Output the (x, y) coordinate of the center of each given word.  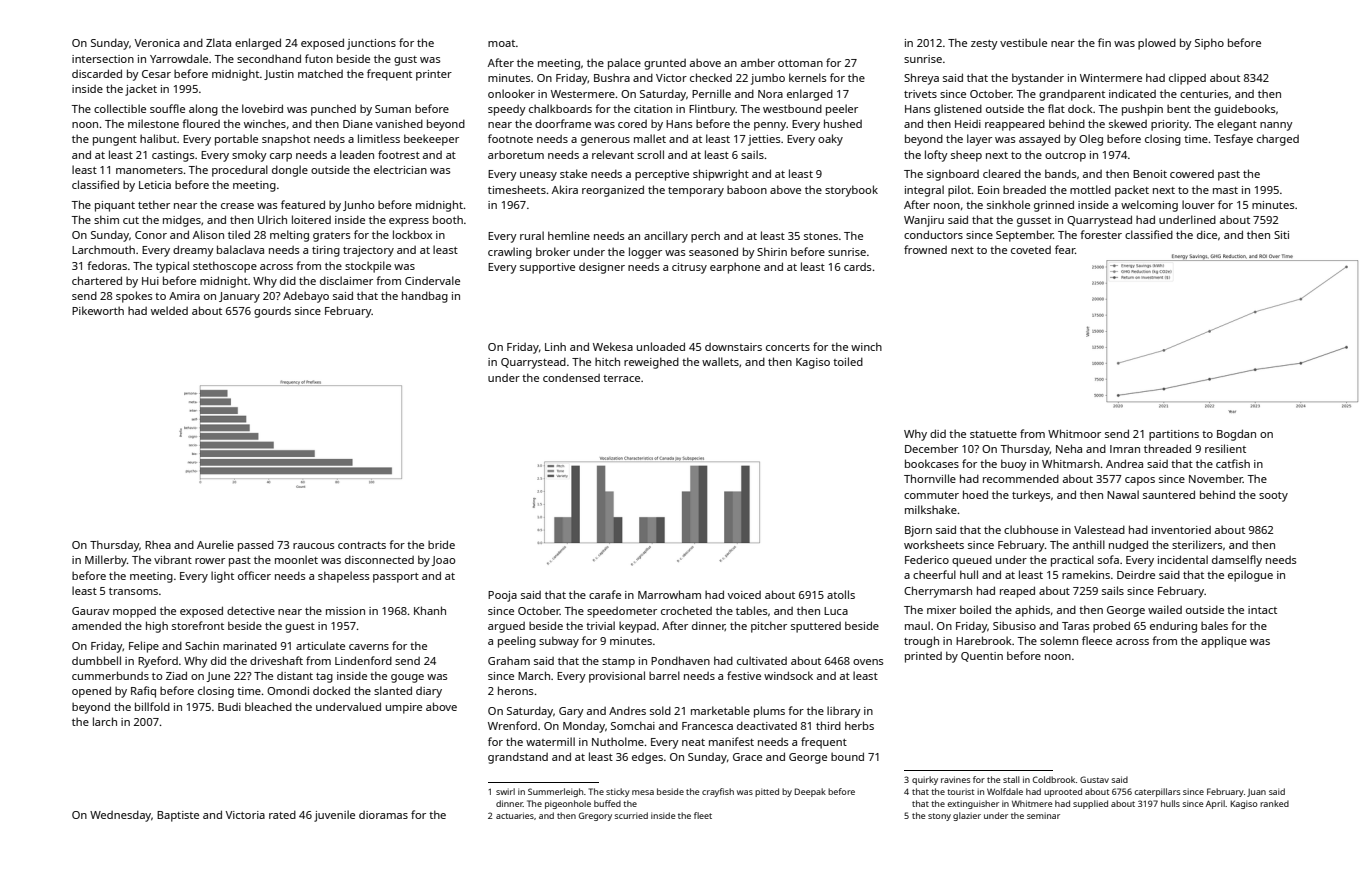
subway (559, 642)
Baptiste (178, 816)
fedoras (107, 265)
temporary (696, 192)
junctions (371, 44)
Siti (1281, 235)
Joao (443, 561)
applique (1224, 642)
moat (501, 43)
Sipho (1209, 44)
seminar (1043, 815)
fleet (703, 815)
